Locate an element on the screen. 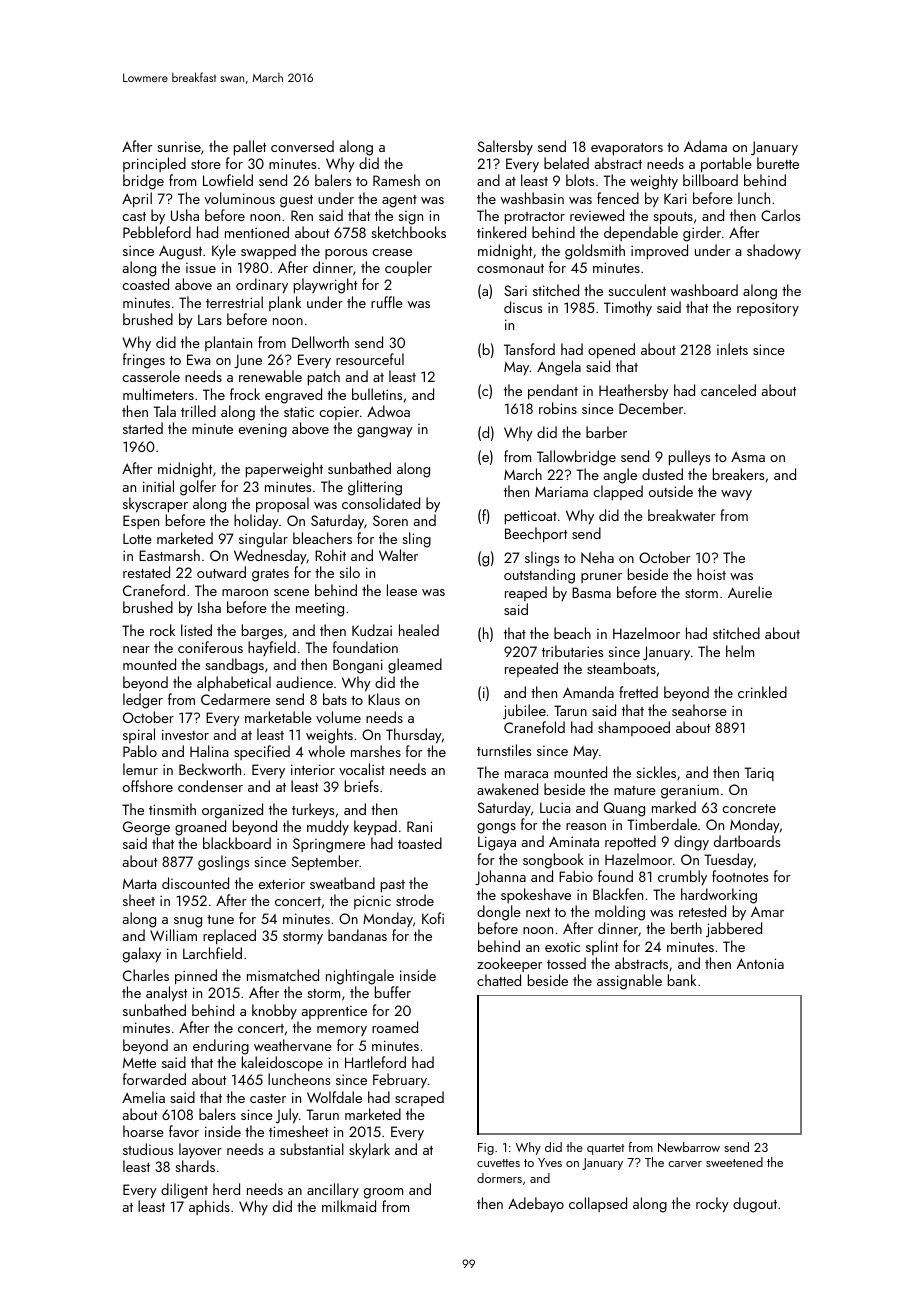  crease is located at coordinates (392, 252).
